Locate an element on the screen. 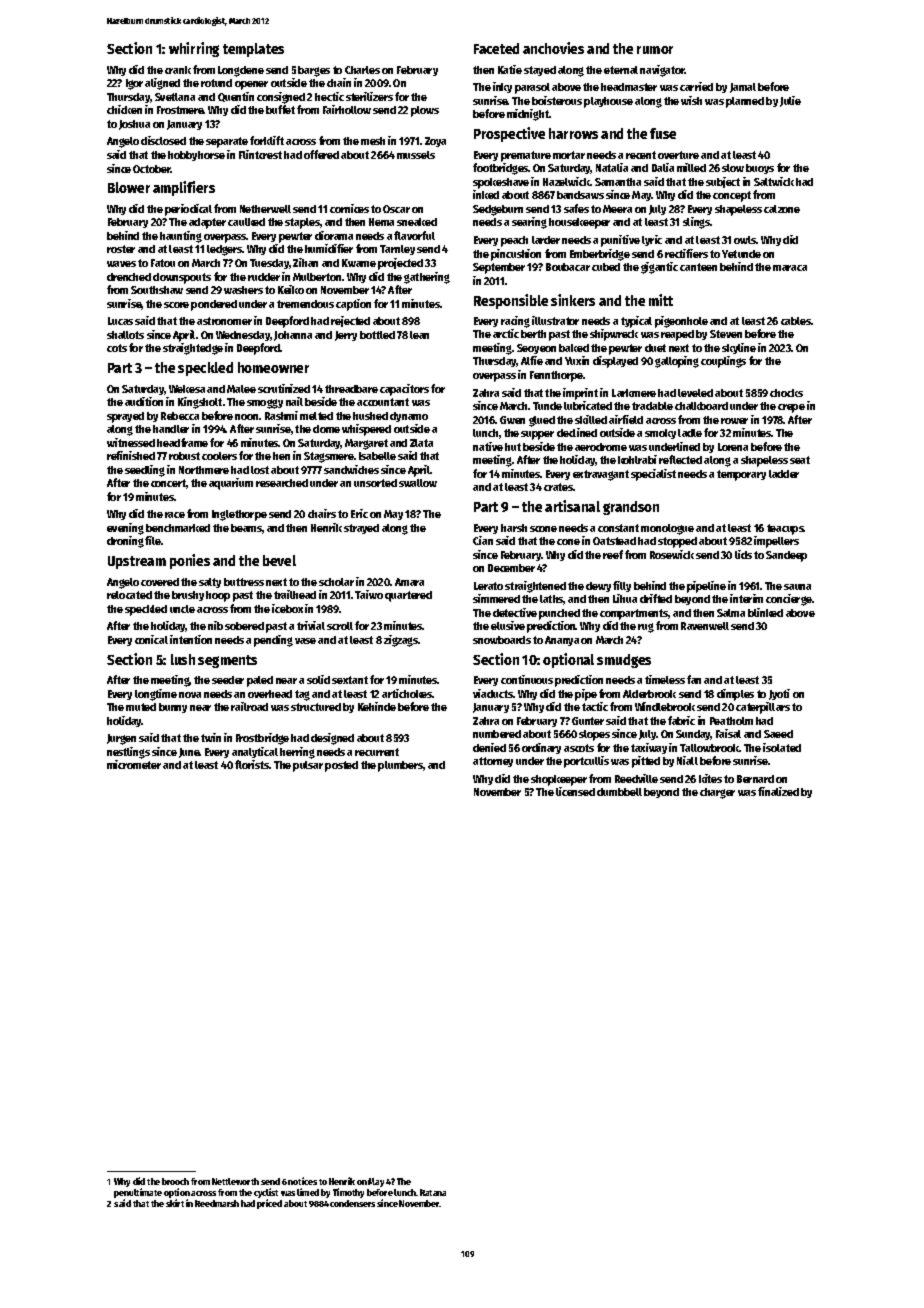 This screenshot has height=1308, width=924. Ratana is located at coordinates (433, 1192).
